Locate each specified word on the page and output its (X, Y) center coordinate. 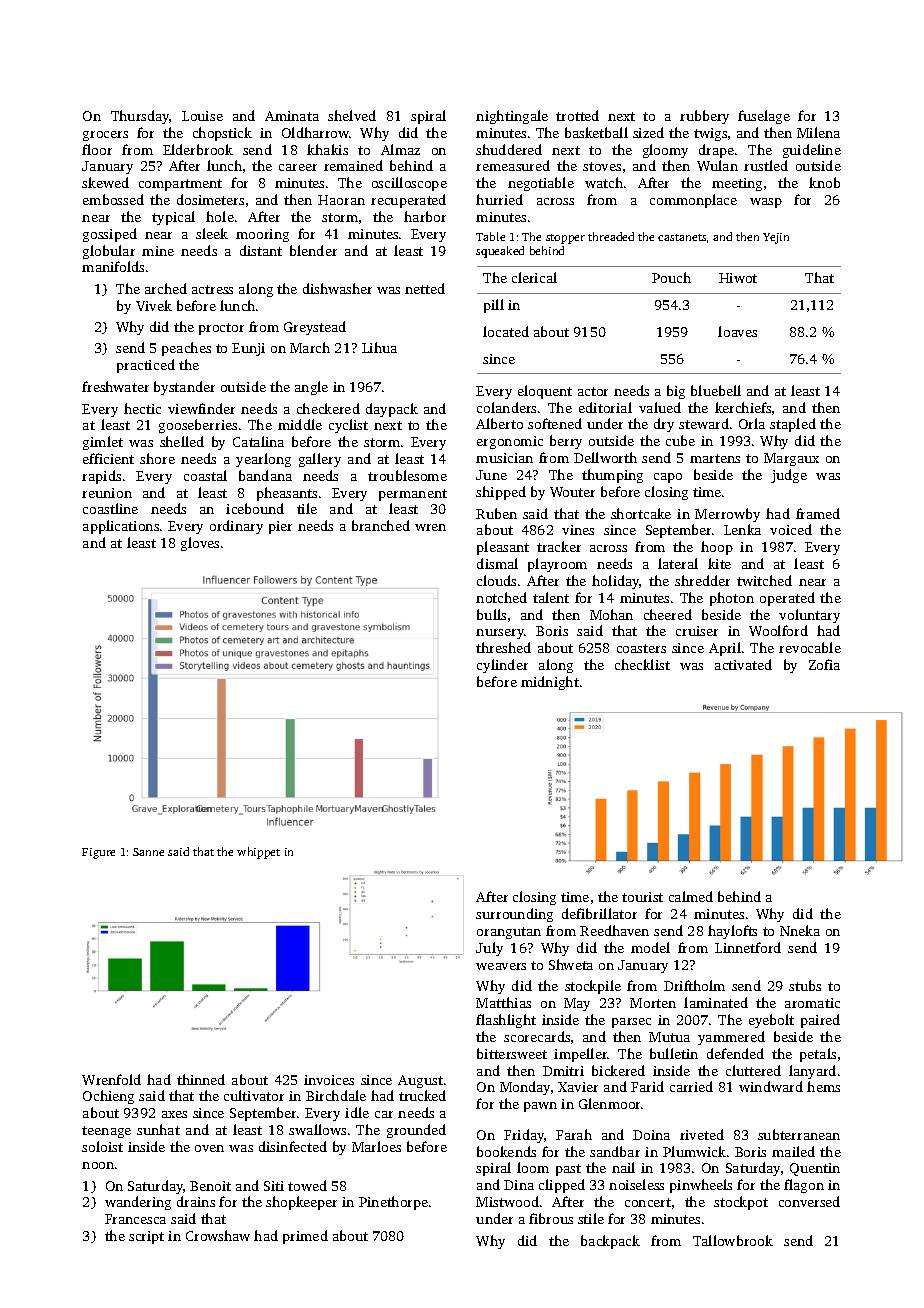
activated (743, 664)
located (506, 331)
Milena (818, 132)
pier (280, 527)
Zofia (824, 664)
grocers (105, 136)
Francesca (135, 1219)
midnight (550, 683)
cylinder (502, 666)
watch (604, 182)
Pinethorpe (393, 1203)
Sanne (148, 852)
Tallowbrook (733, 1240)
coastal (205, 475)
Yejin (776, 238)
